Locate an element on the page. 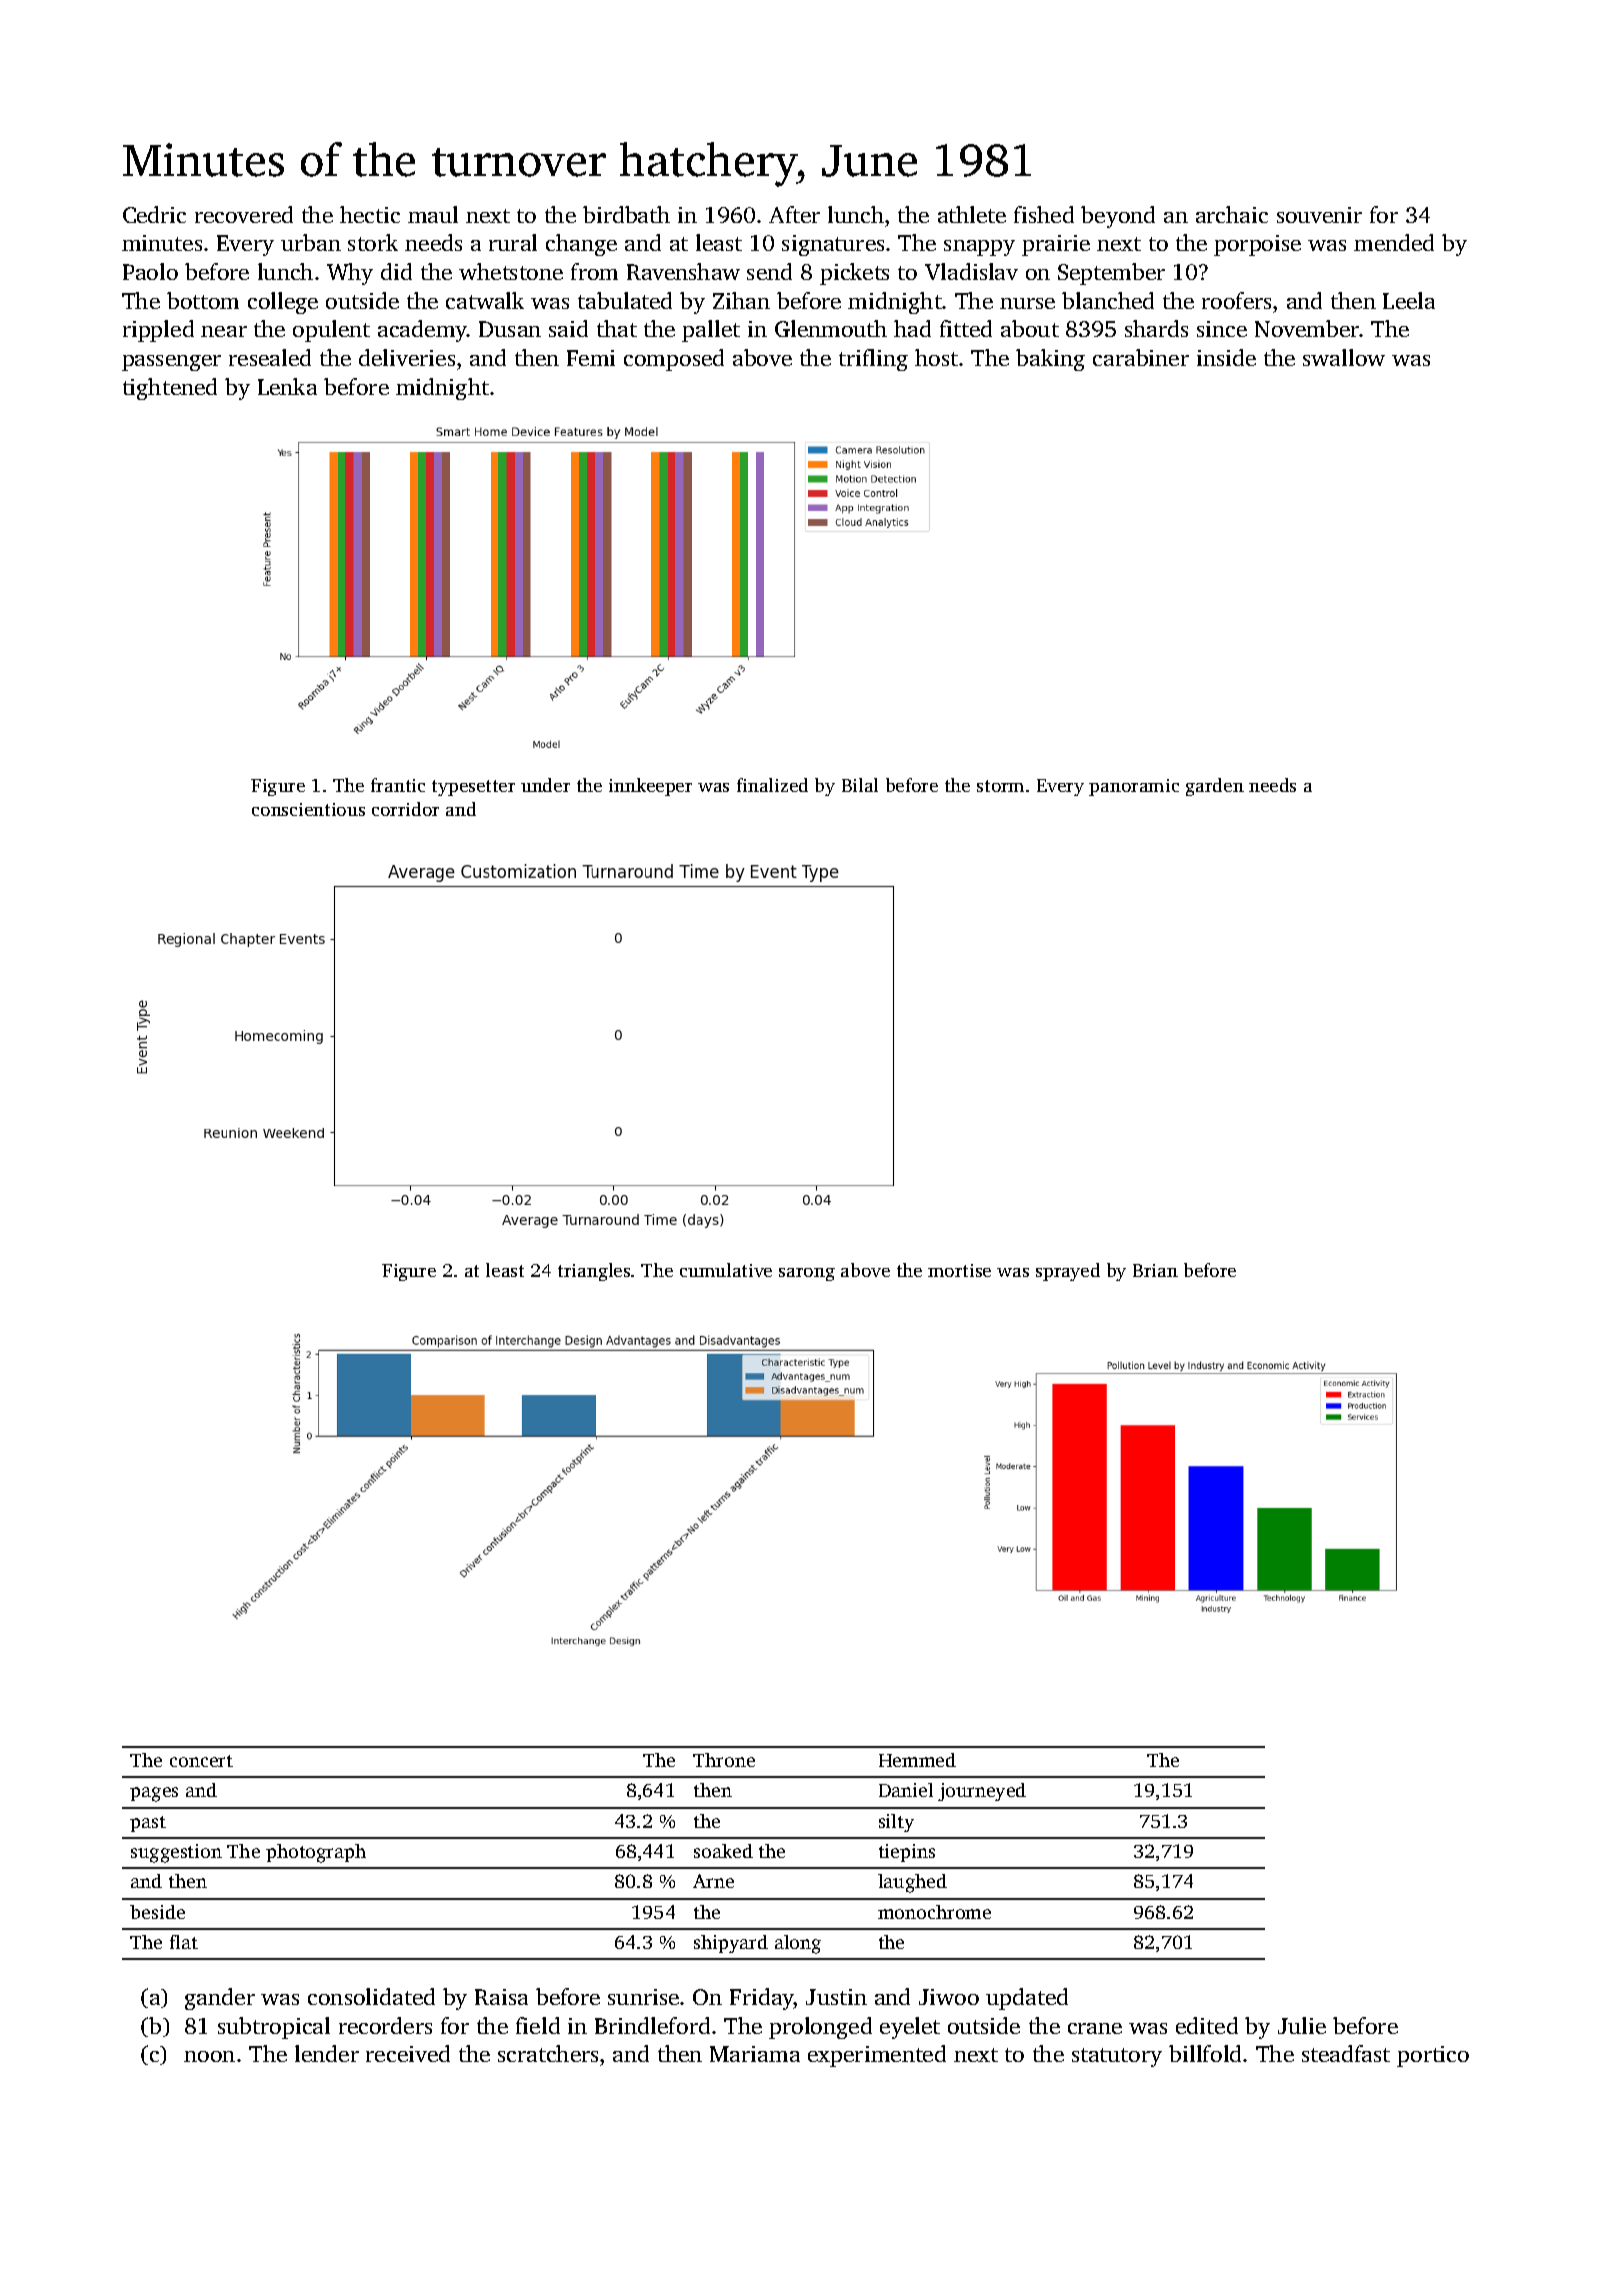 The height and width of the page is (2292, 1620). triangles is located at coordinates (594, 1272).
